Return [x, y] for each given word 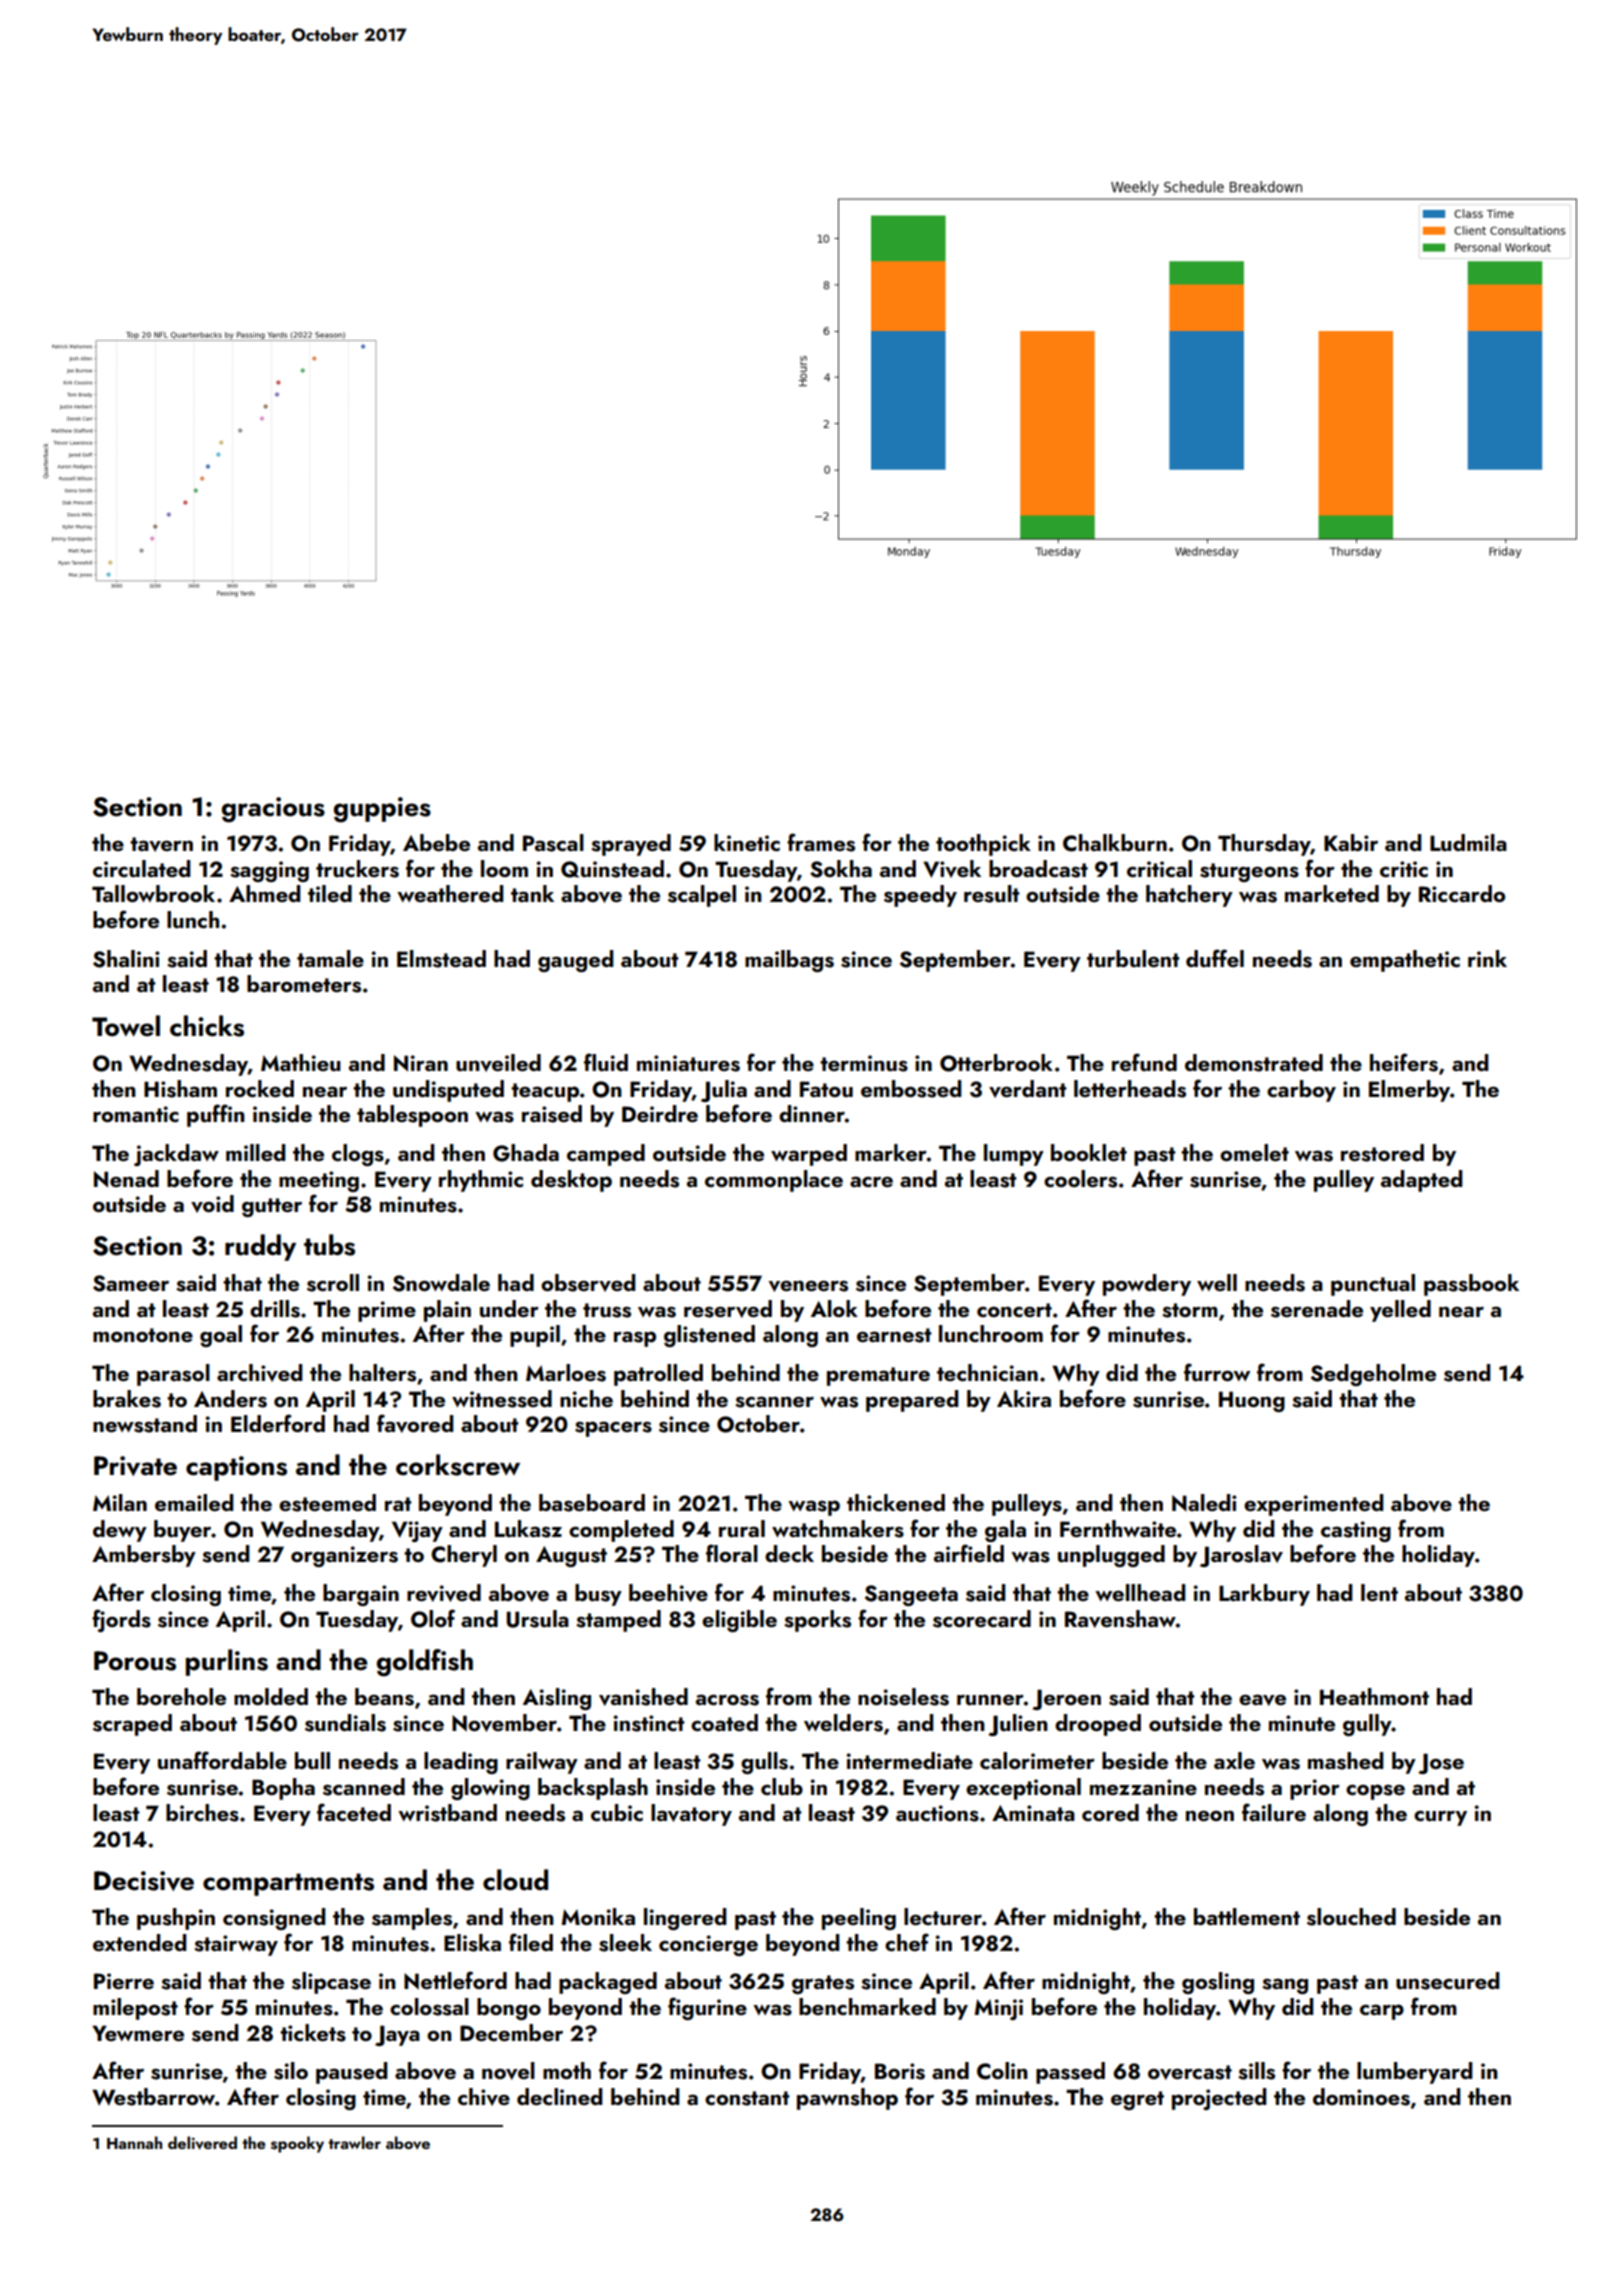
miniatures [688, 1063]
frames [821, 842]
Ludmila [1468, 842]
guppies [382, 810]
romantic [136, 1114]
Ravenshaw [1120, 1619]
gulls [764, 1763]
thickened [896, 1502]
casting [1356, 1531]
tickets [313, 2033]
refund [1144, 1062]
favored [415, 1423]
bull [312, 1760]
